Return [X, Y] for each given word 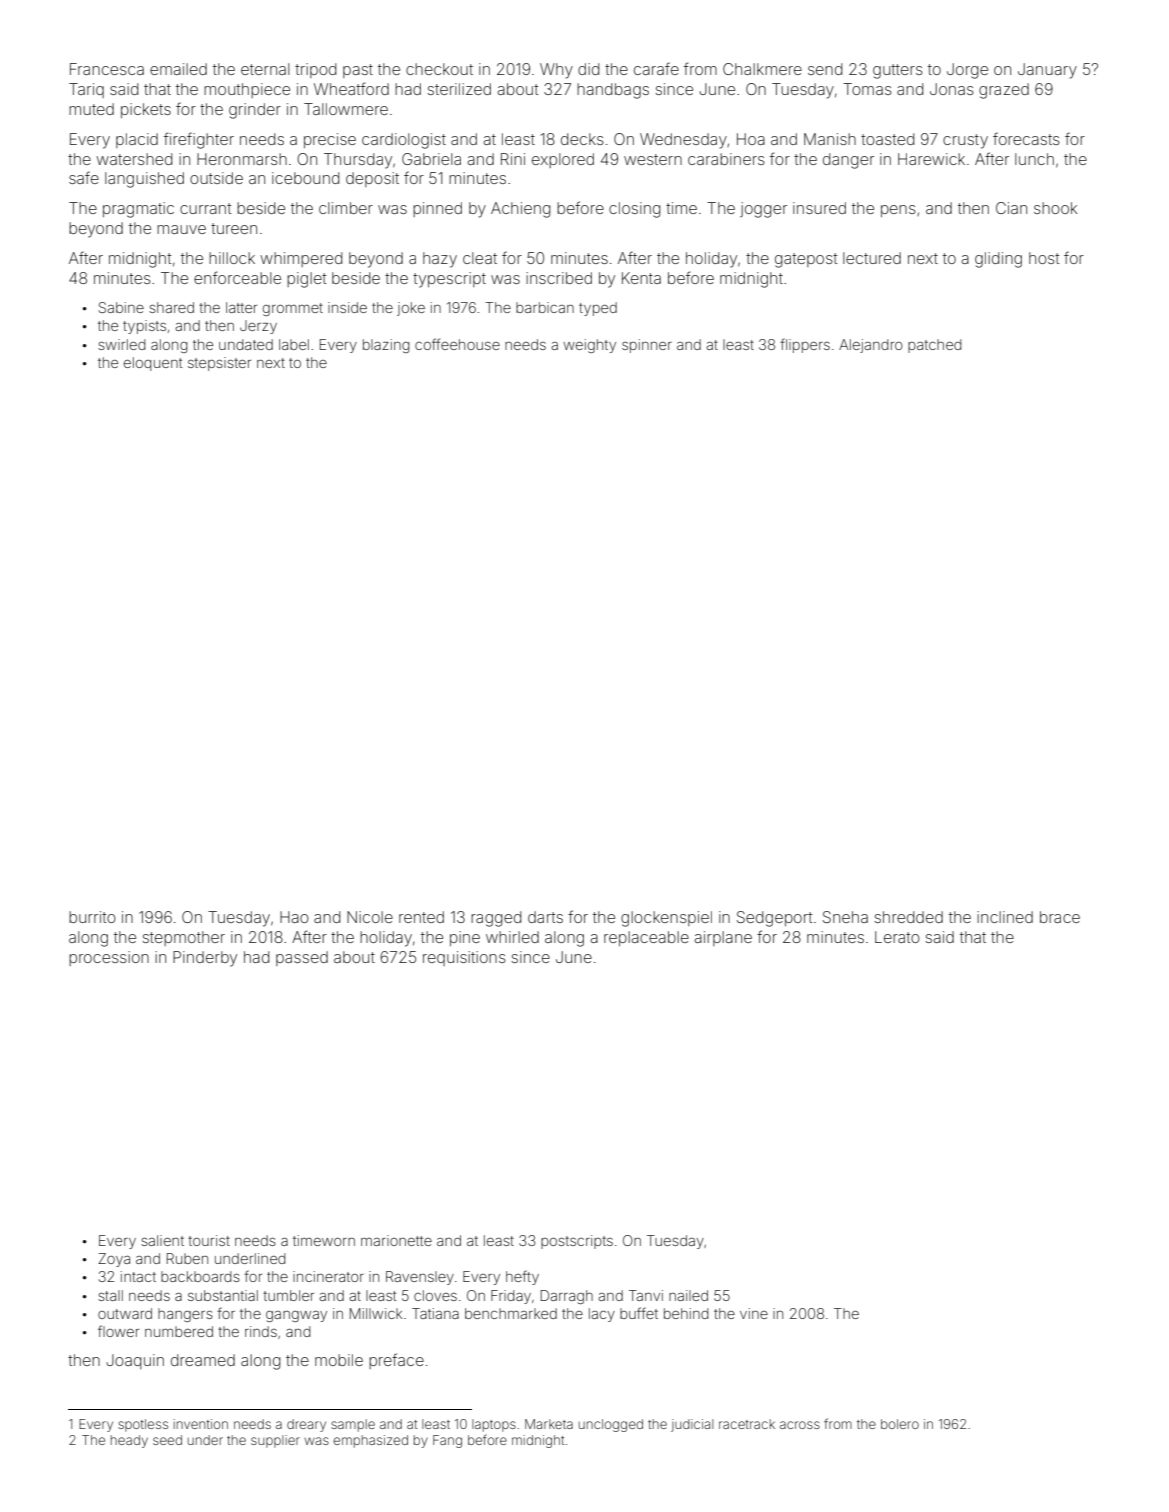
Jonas [952, 89]
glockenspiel [666, 919]
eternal [265, 69]
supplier [275, 1441]
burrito [92, 917]
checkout [439, 69]
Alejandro [871, 346]
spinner [647, 346]
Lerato [897, 937]
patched [935, 346]
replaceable [646, 938]
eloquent [153, 364]
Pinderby [205, 959]
